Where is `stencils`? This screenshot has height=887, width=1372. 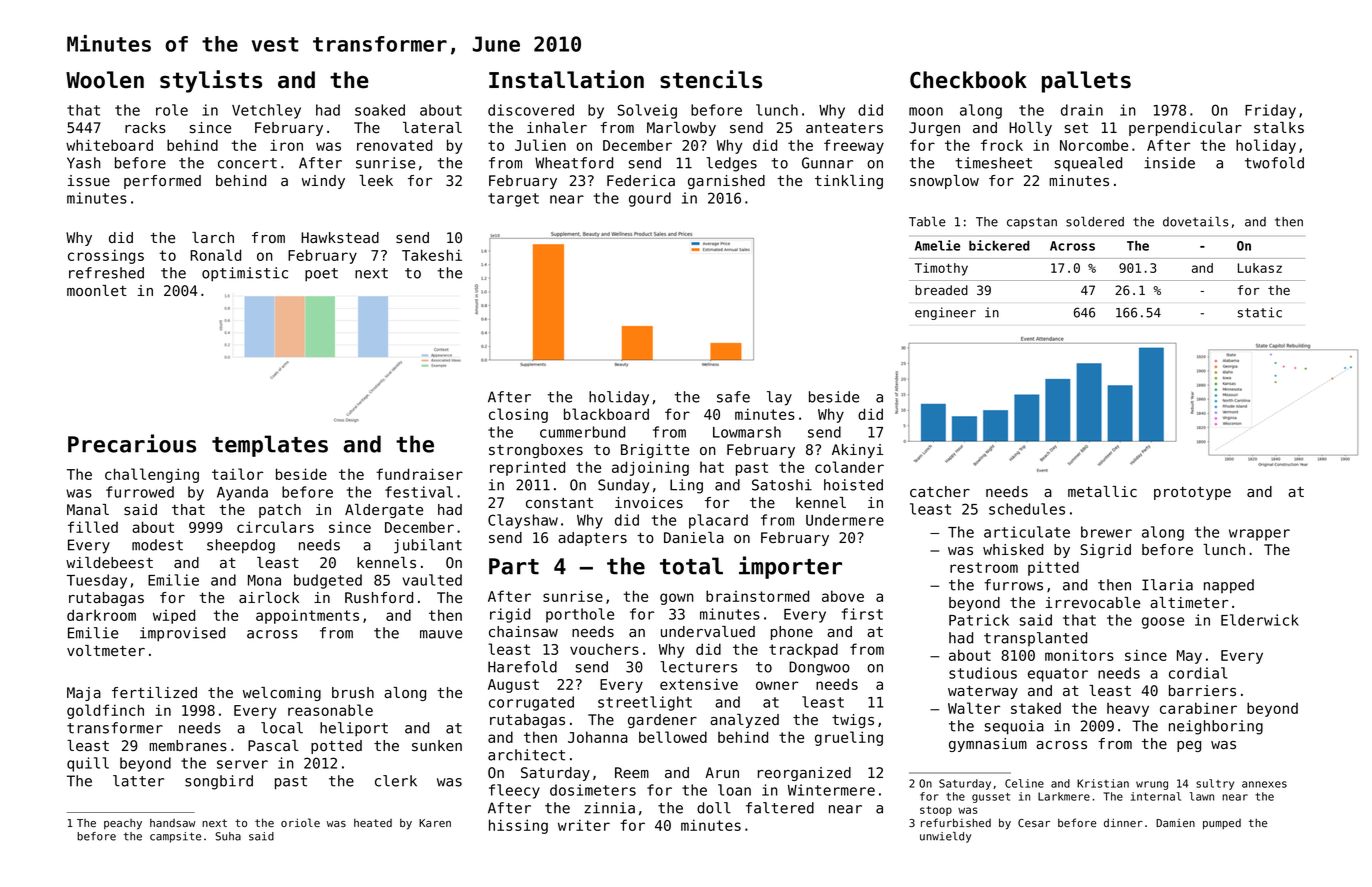 stencils is located at coordinates (711, 79).
